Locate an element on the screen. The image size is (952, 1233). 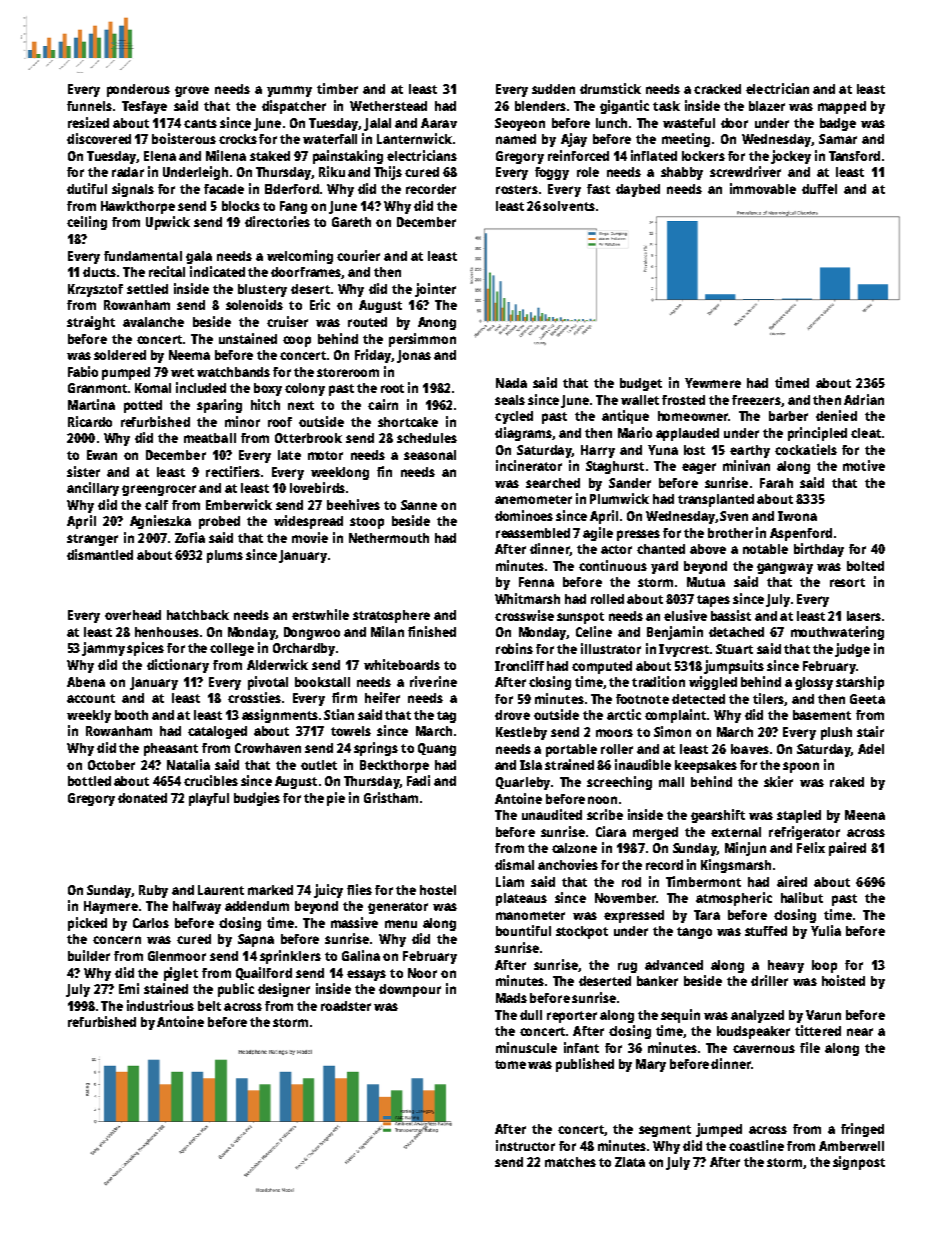
agile is located at coordinates (598, 534).
